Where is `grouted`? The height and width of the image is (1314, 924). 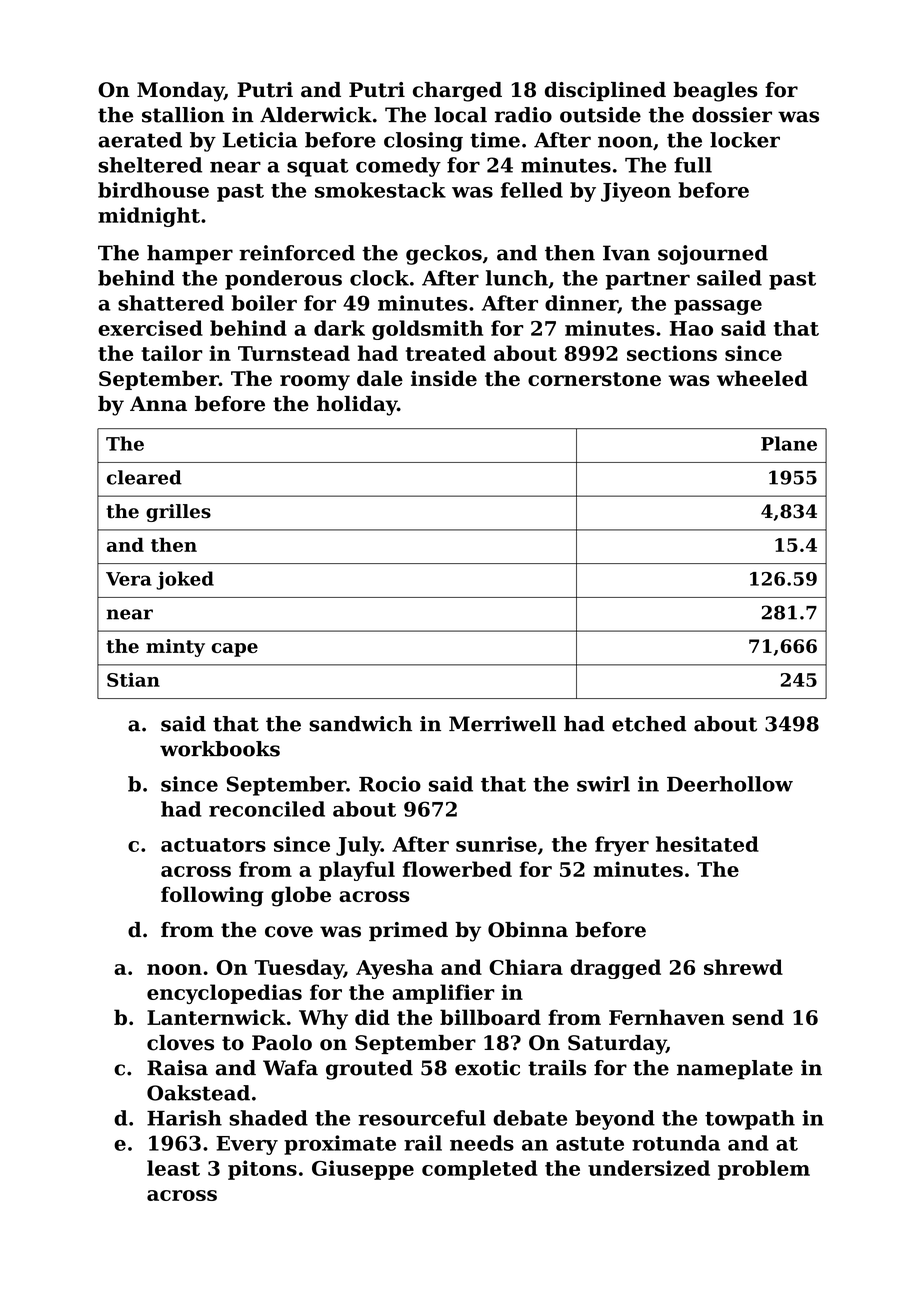
grouted is located at coordinates (369, 1070).
